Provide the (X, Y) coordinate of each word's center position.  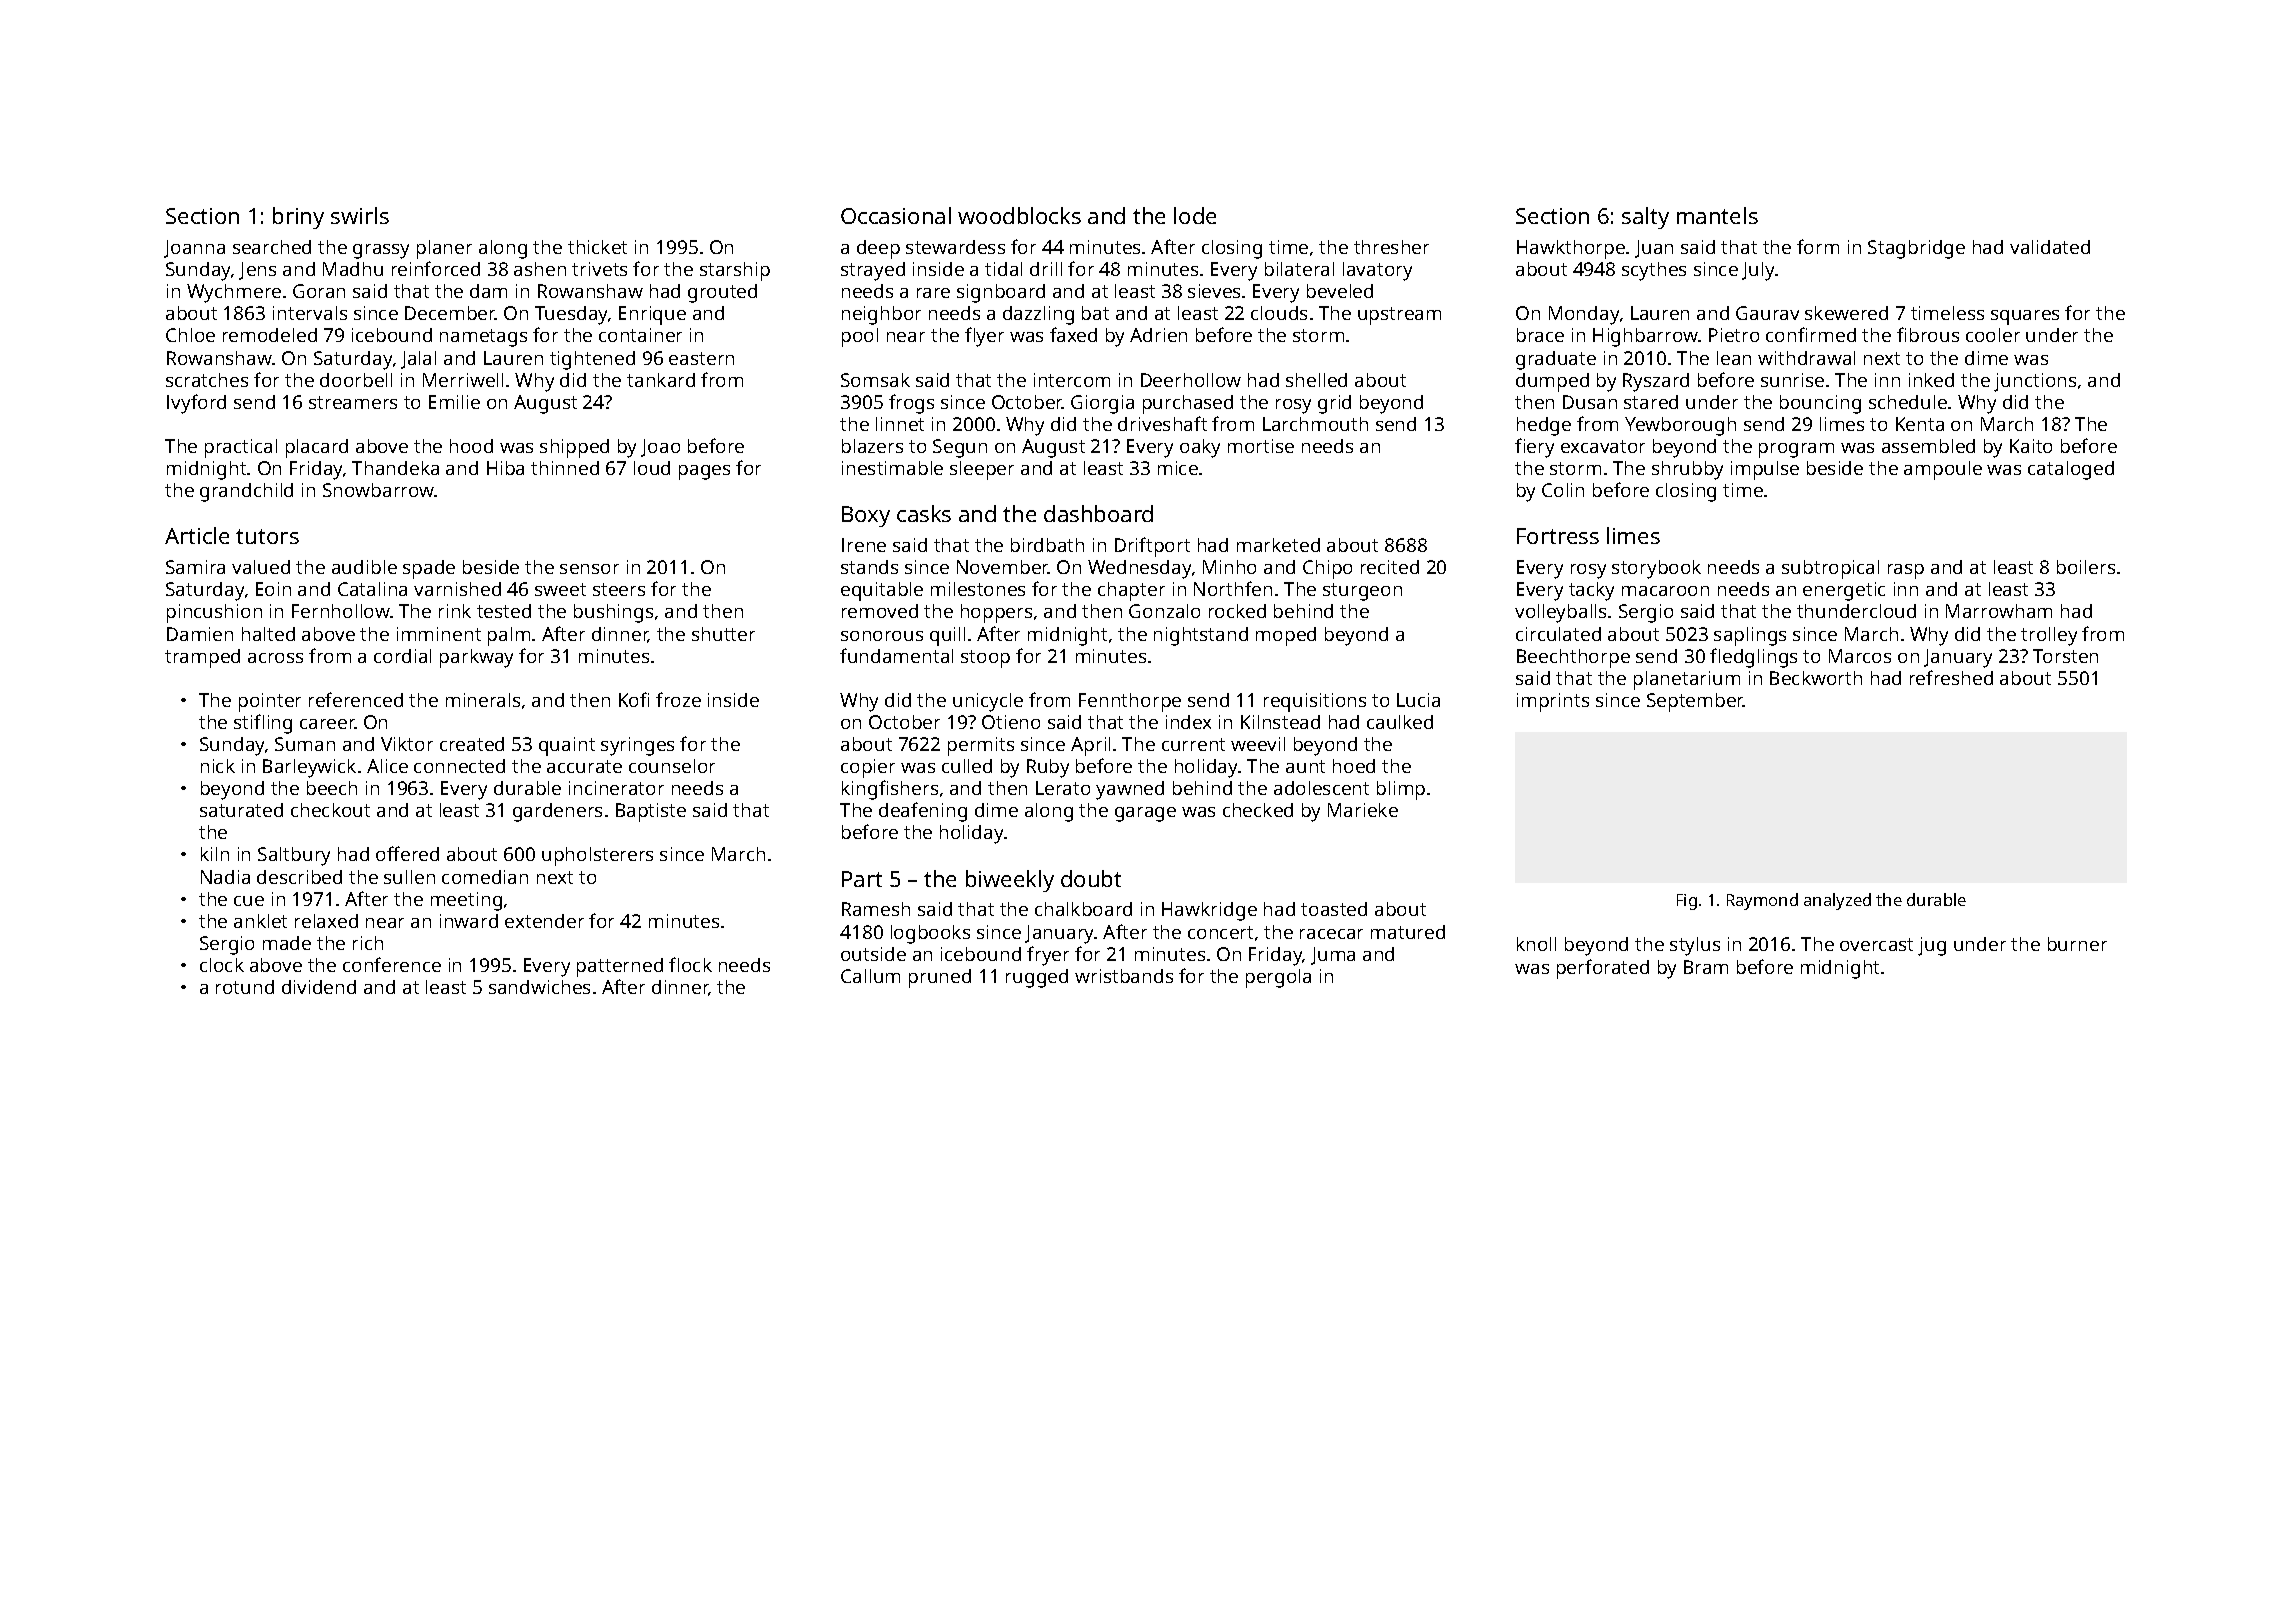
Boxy (866, 516)
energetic (1844, 591)
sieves (1214, 291)
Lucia (1418, 700)
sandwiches (539, 987)
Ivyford (196, 404)
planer (444, 249)
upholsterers (597, 856)
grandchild (246, 492)
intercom (1072, 380)
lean (1734, 358)
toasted (1334, 909)
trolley (2049, 636)
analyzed (1837, 901)
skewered (1846, 313)
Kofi (634, 699)
